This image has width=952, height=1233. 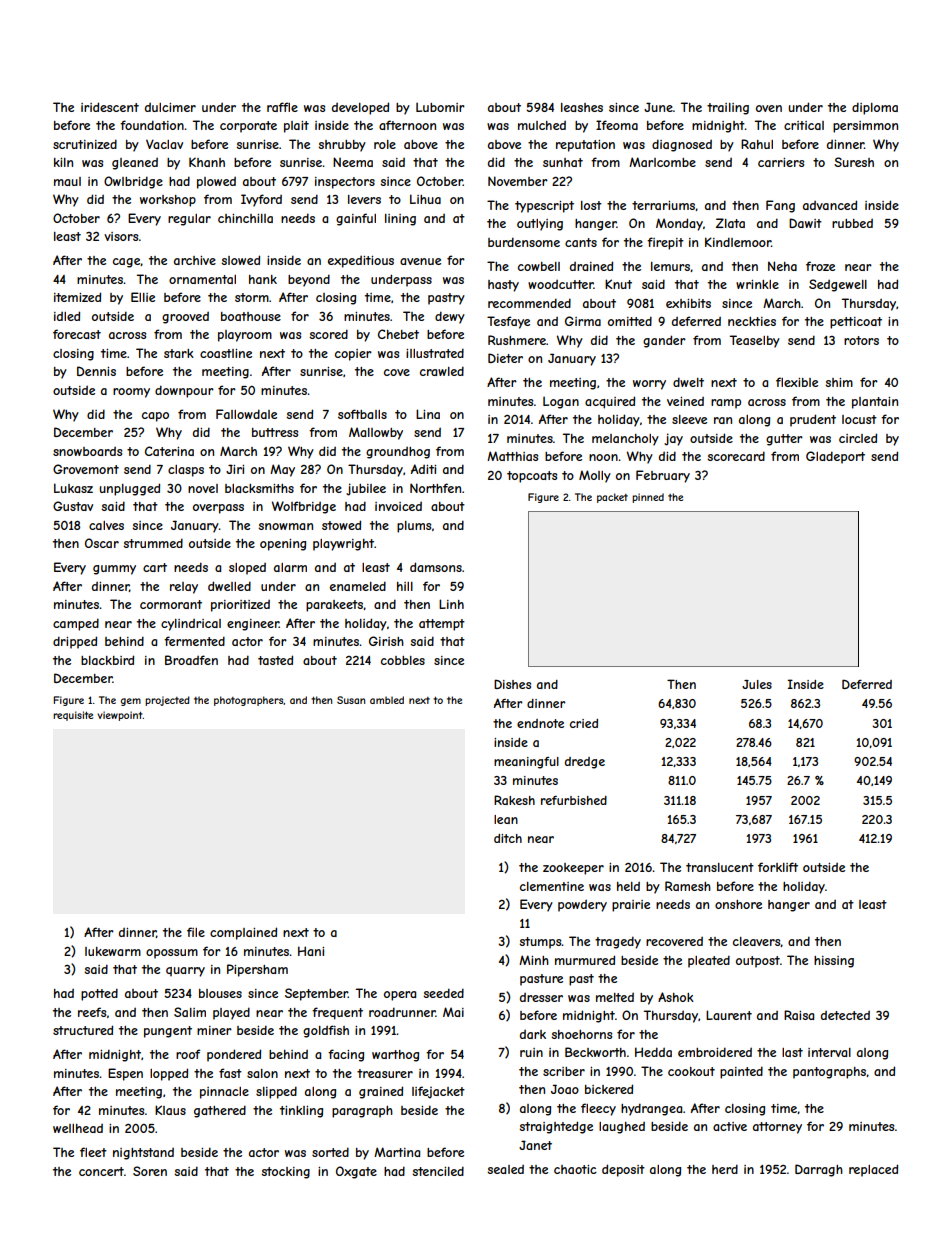 What do you see at coordinates (585, 763) in the image?
I see `dredge` at bounding box center [585, 763].
